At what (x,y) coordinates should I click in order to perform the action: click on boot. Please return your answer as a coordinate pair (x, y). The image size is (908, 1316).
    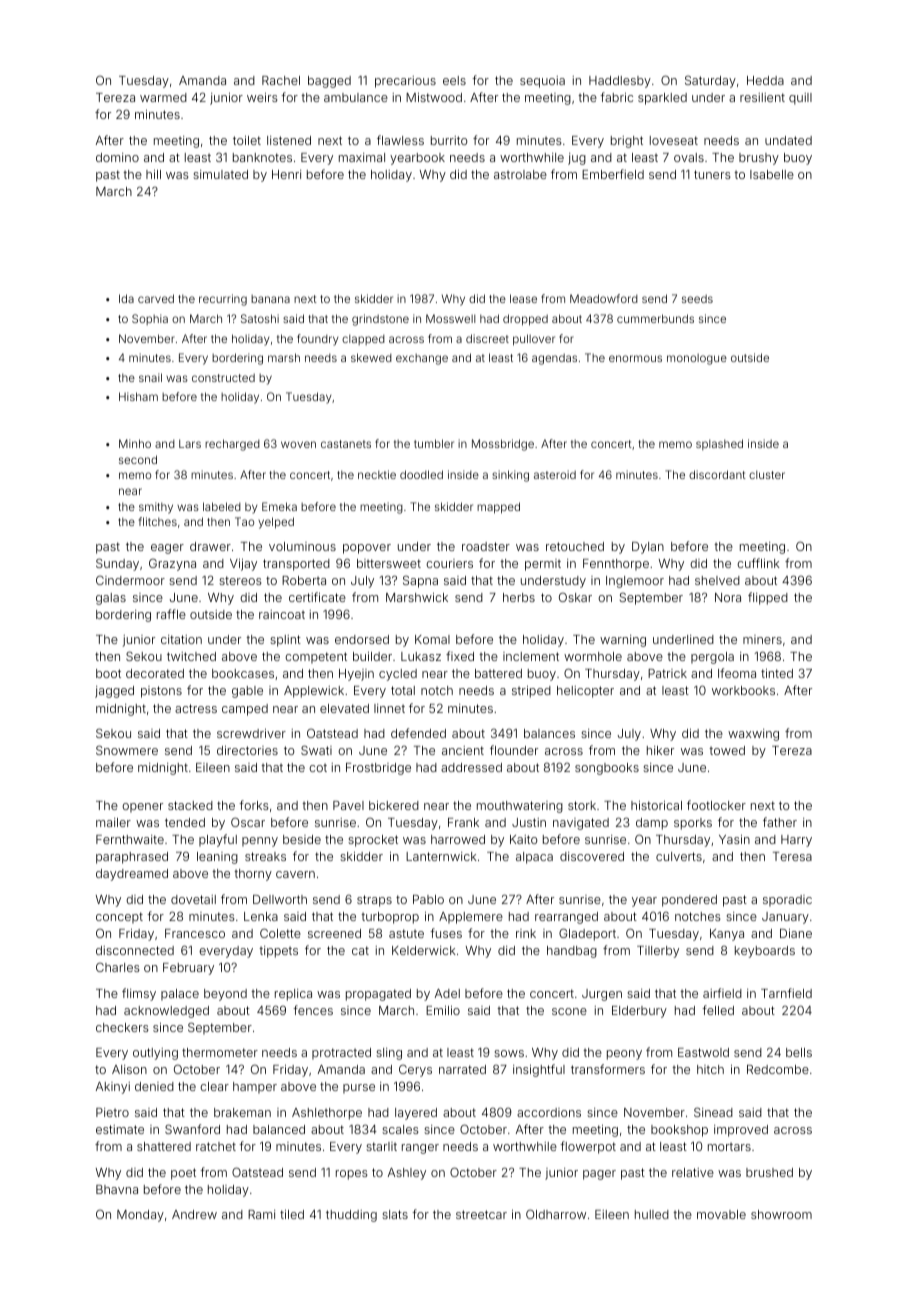
    Looking at the image, I should click on (108, 673).
